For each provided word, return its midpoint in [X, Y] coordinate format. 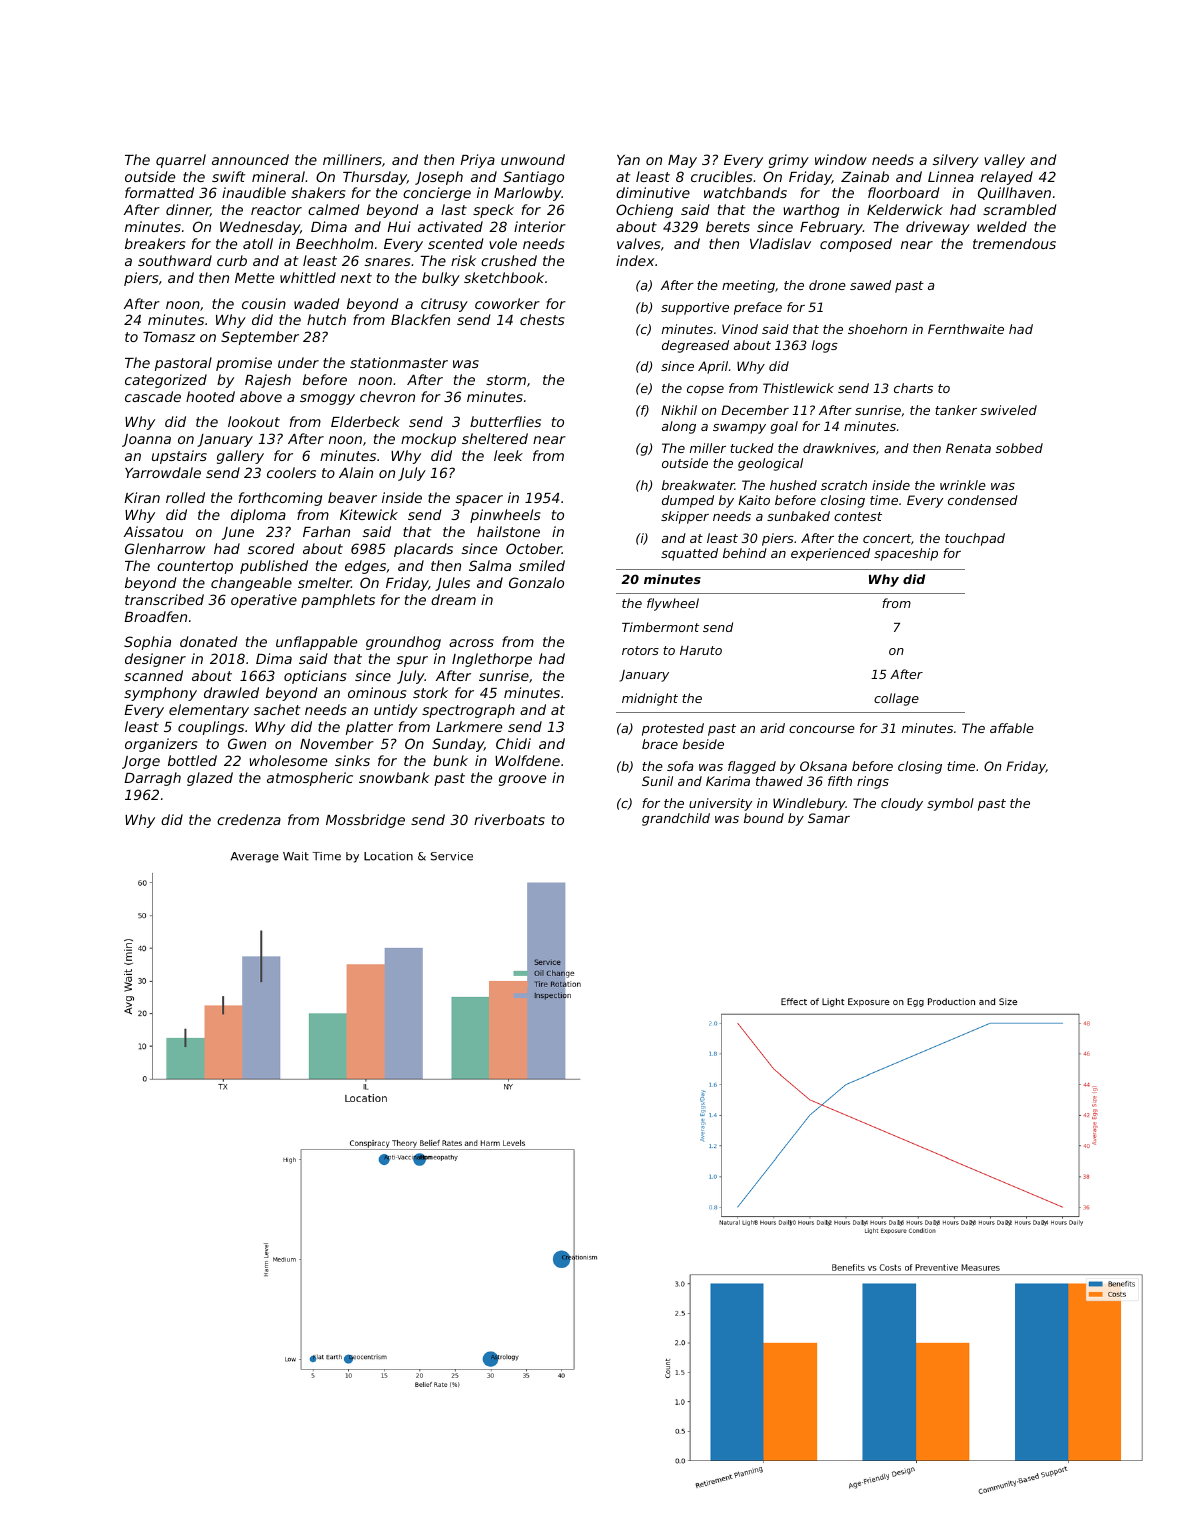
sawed [870, 285]
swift [228, 176]
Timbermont [660, 627]
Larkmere [469, 726]
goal [784, 427]
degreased [695, 346]
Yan [628, 160]
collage [896, 699]
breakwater [698, 485]
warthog [811, 211]
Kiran [142, 497]
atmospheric [310, 779]
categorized [166, 381]
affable [1012, 728]
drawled [231, 692]
